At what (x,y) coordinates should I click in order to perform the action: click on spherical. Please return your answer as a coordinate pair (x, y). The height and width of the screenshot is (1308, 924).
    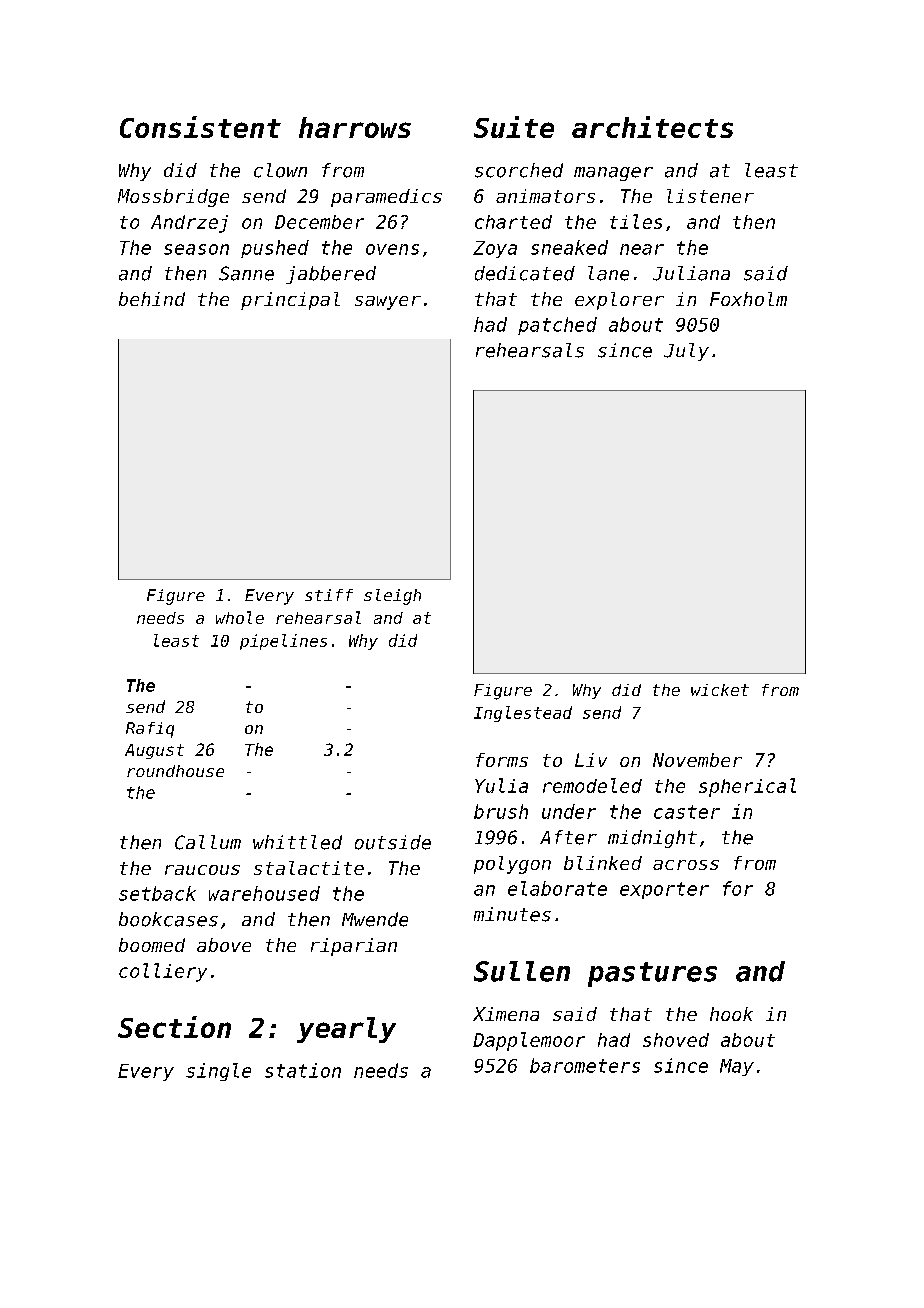
    Looking at the image, I should click on (747, 787).
